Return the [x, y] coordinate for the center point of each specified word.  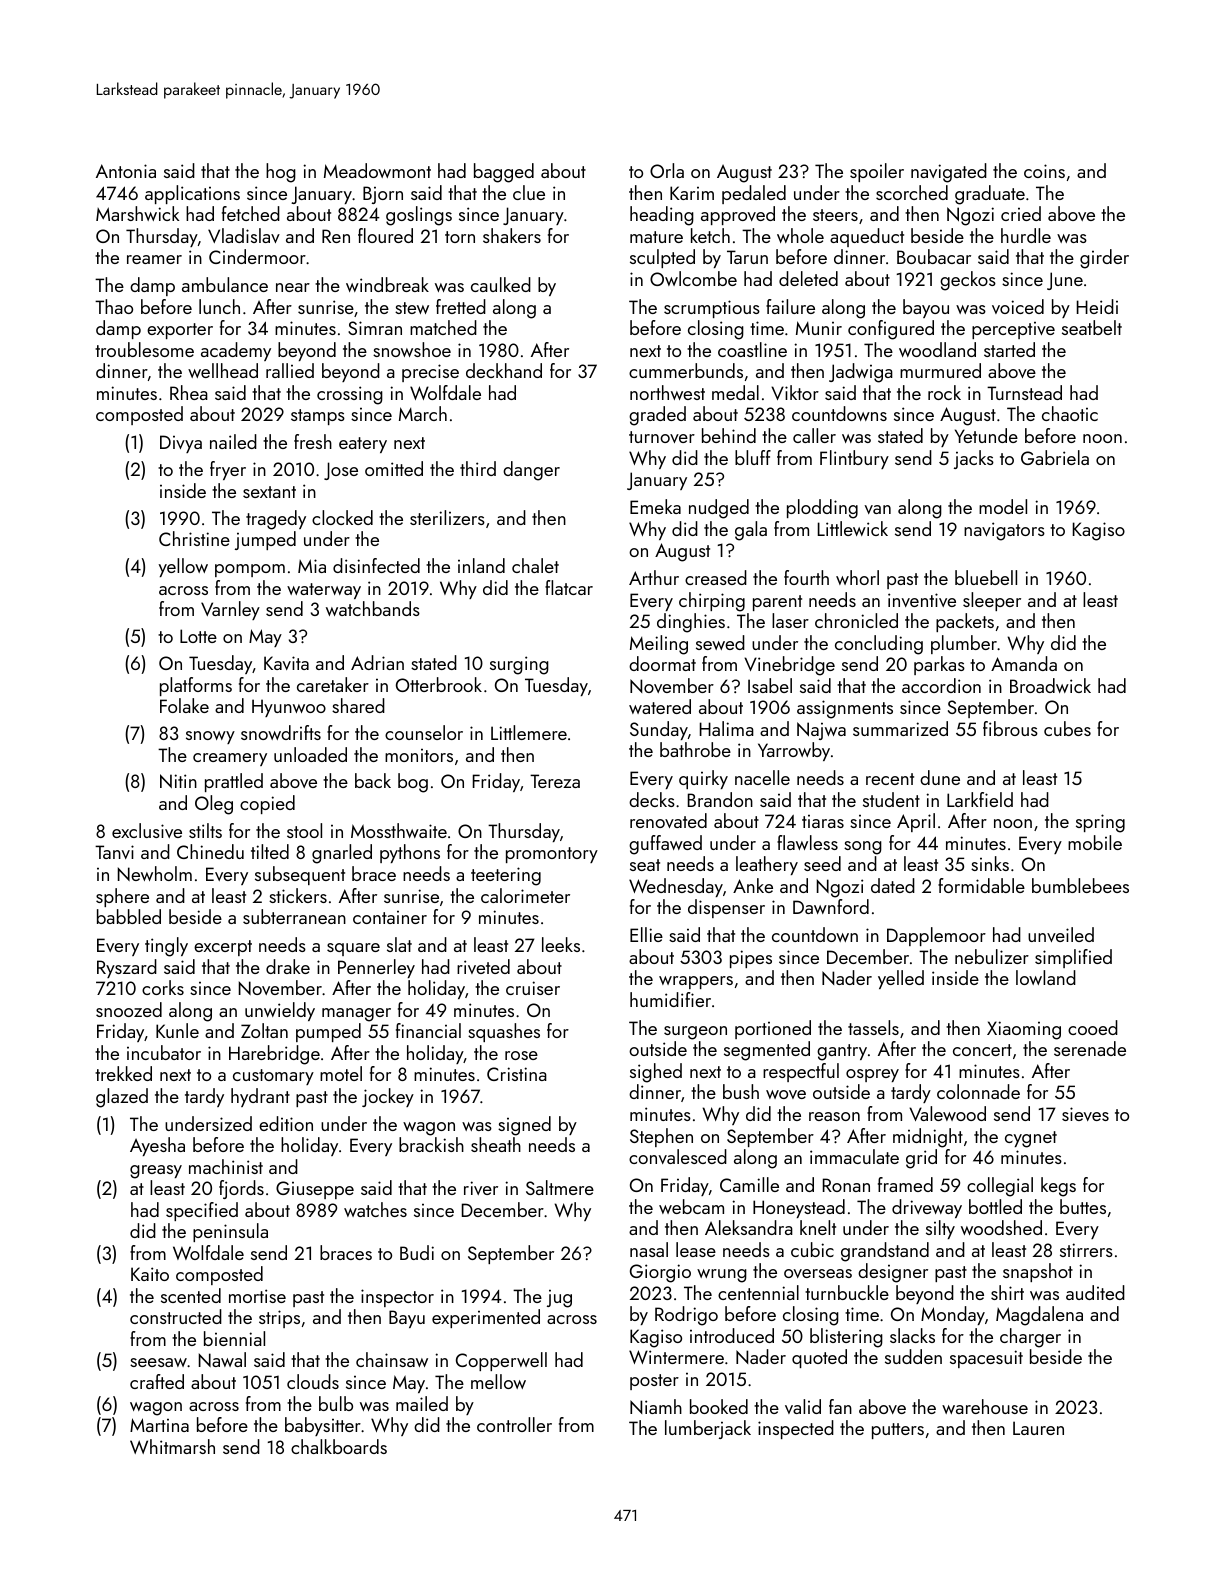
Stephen [661, 1137]
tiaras [823, 821]
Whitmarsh [172, 1446]
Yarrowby [794, 751]
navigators [1004, 531]
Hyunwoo [289, 708]
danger [531, 471]
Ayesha [157, 1146]
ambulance [225, 284]
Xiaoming [1024, 1030]
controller [514, 1424]
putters [898, 1431]
